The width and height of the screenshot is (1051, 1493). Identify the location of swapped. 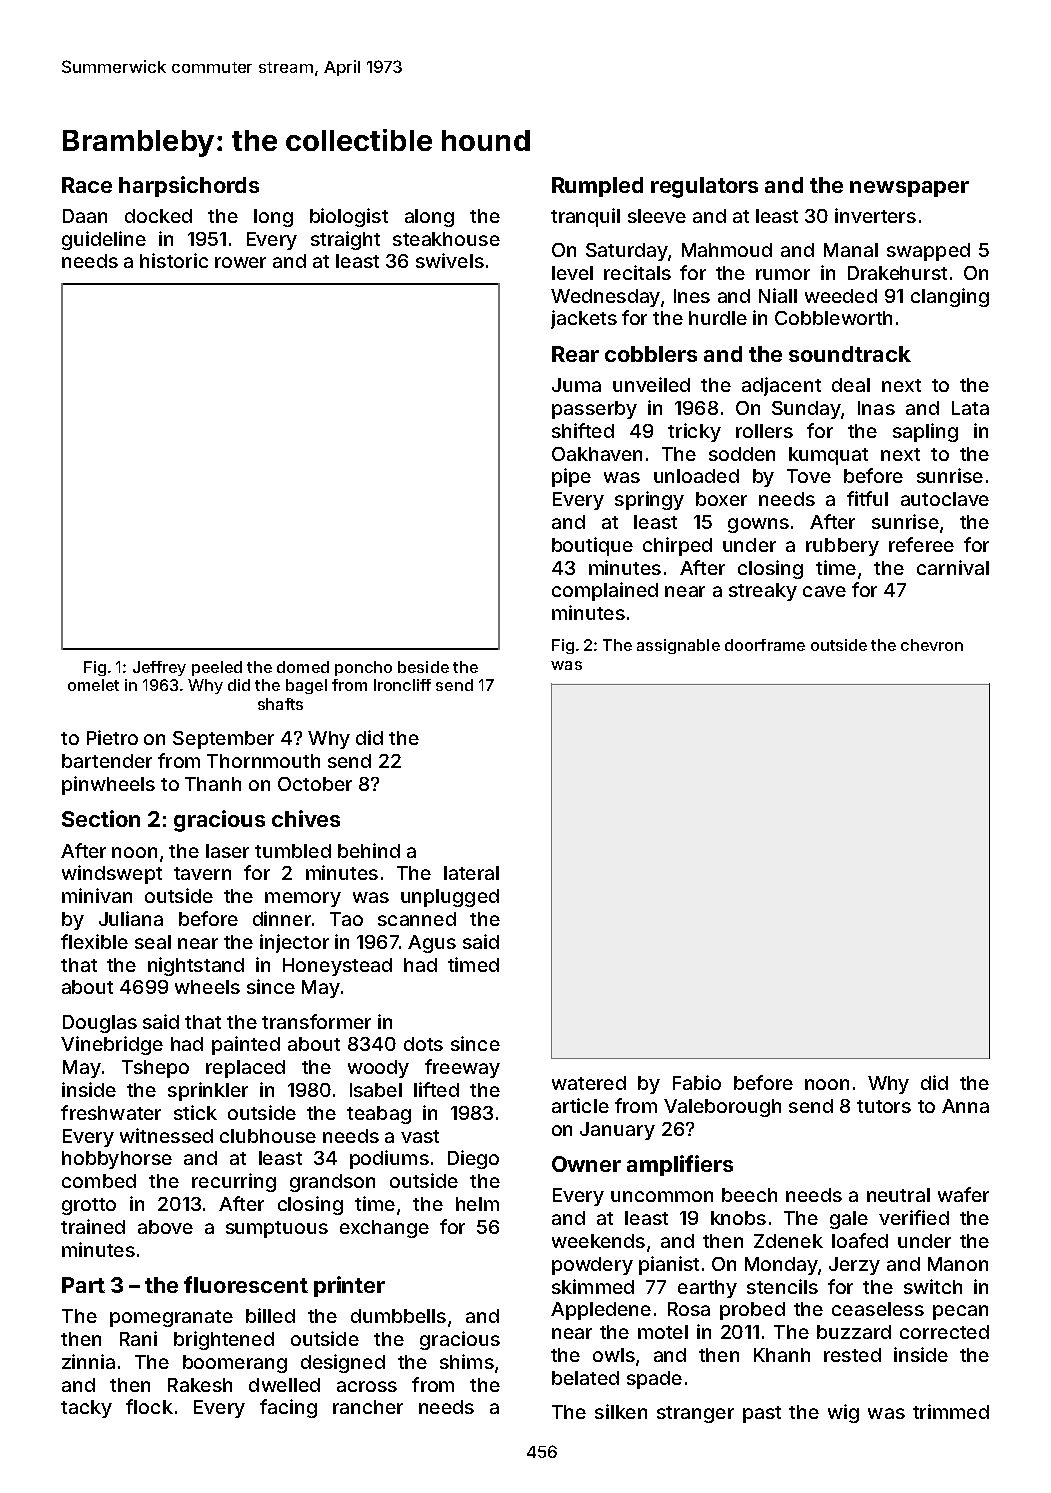
(928, 252).
